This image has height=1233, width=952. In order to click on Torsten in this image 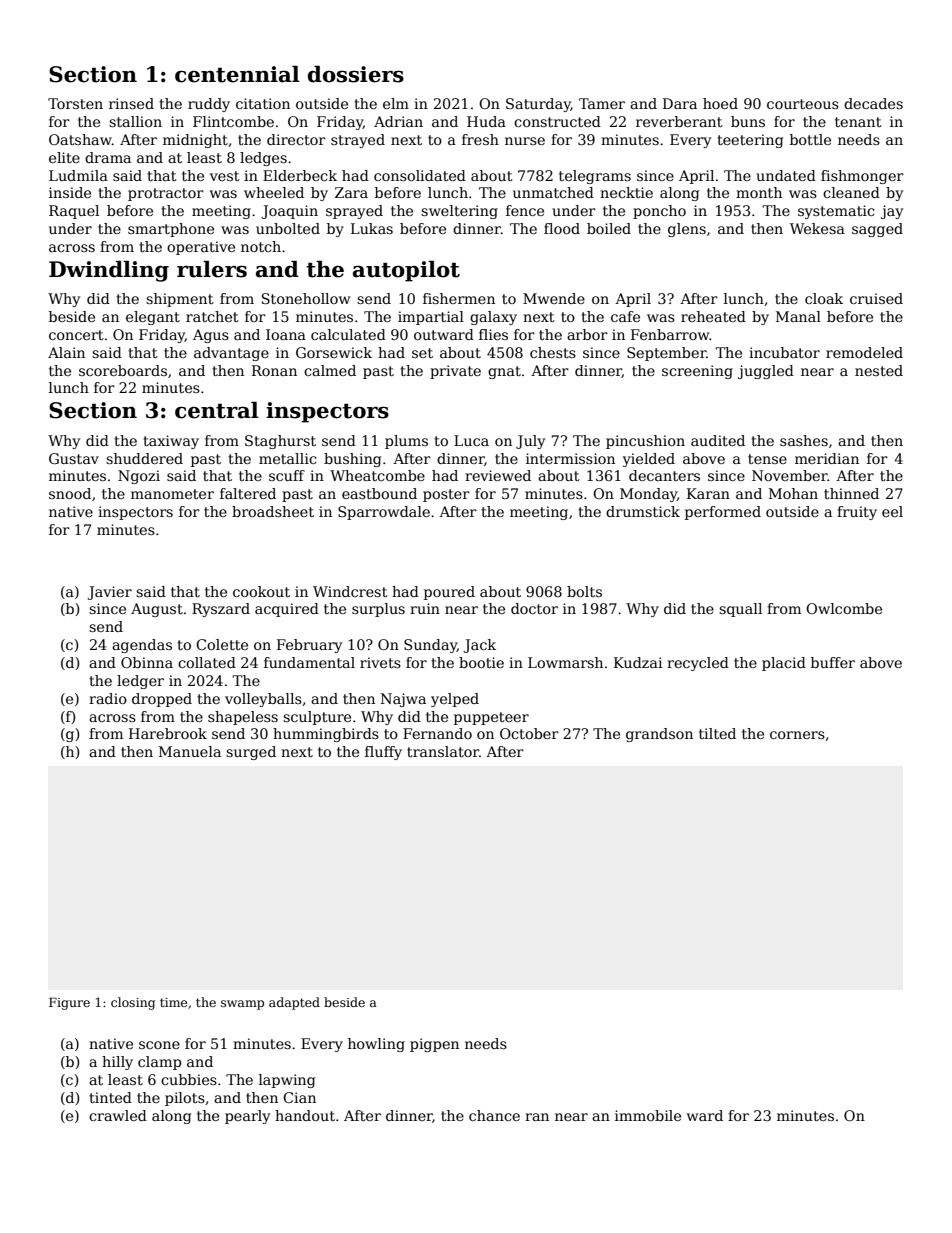, I will do `click(75, 103)`.
